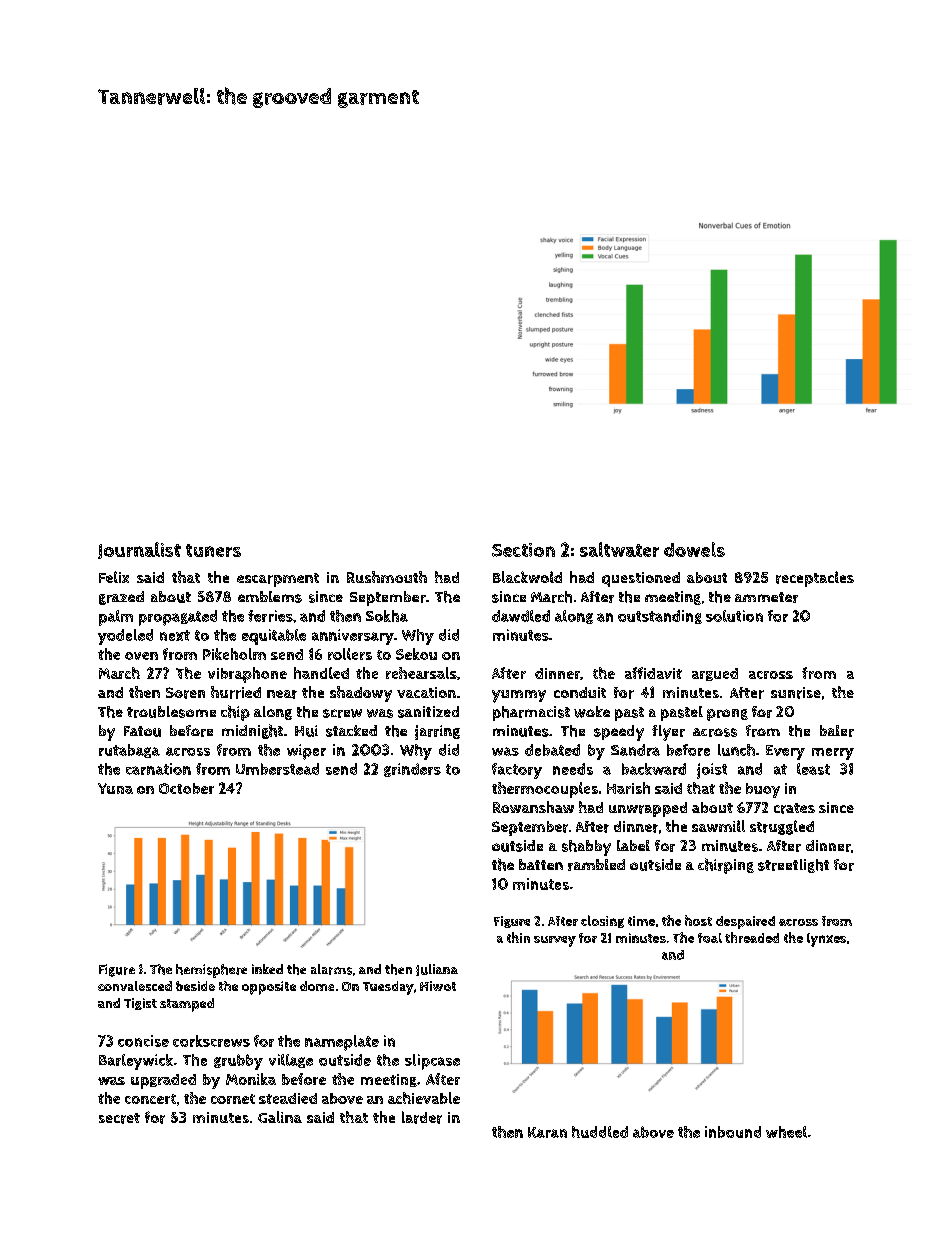 The image size is (952, 1233). What do you see at coordinates (139, 550) in the image?
I see `Journalist` at bounding box center [139, 550].
